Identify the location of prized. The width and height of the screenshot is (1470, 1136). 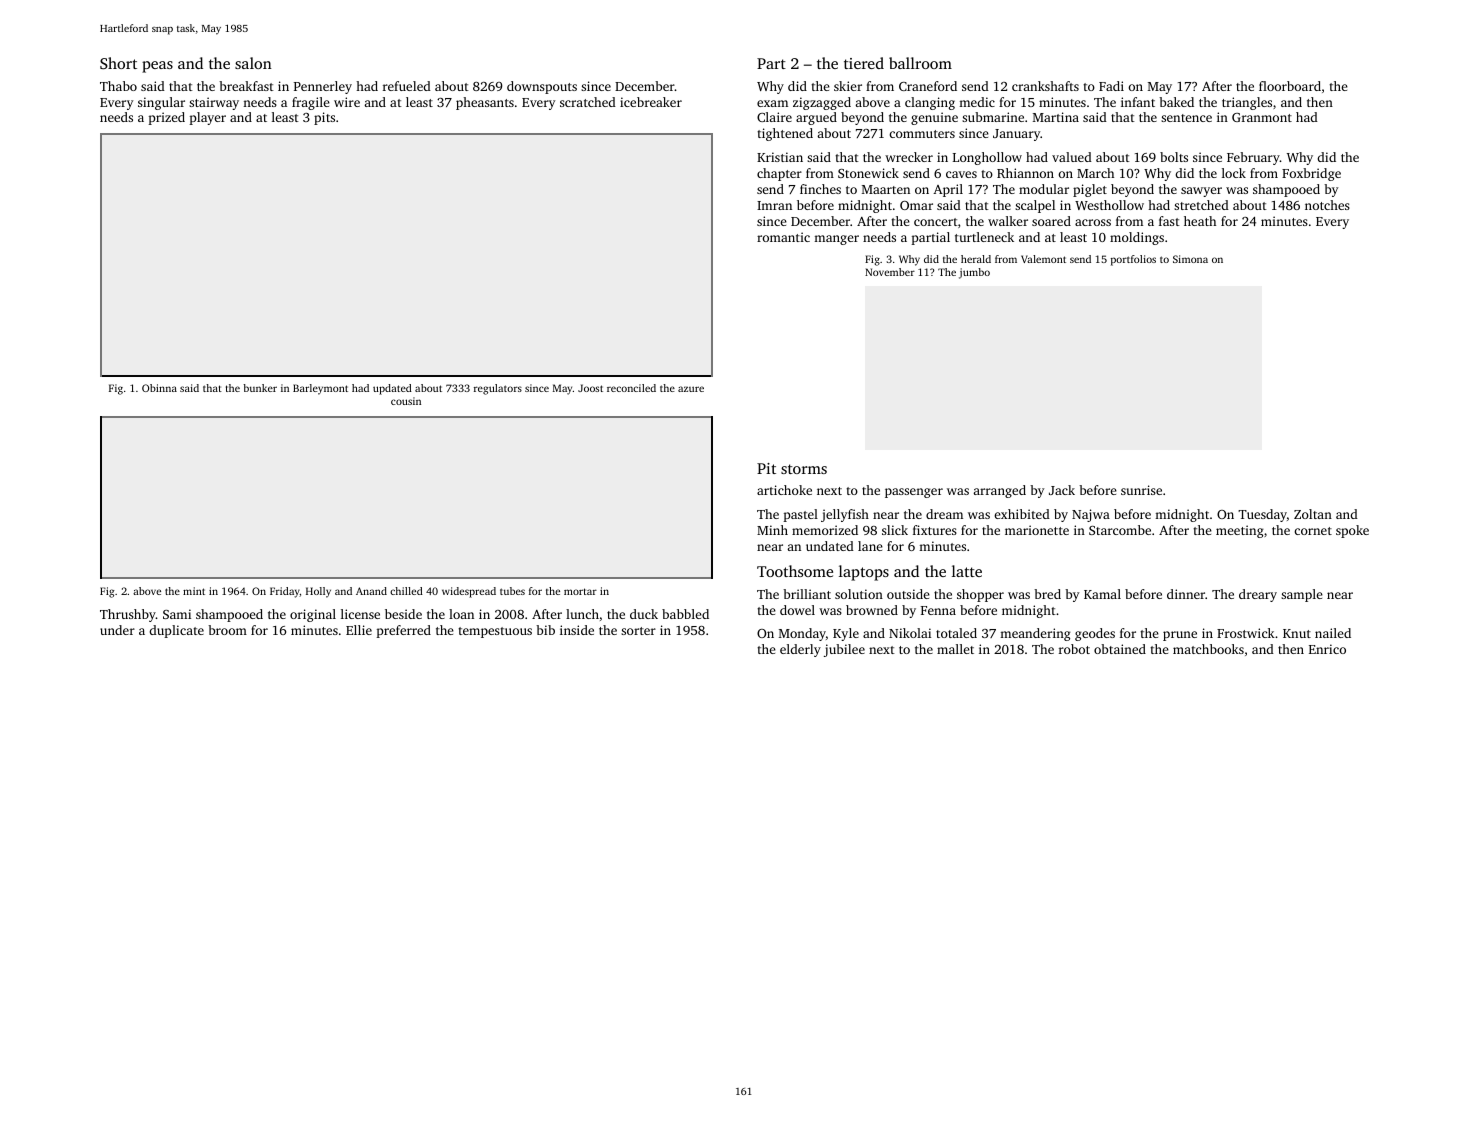
(166, 118).
